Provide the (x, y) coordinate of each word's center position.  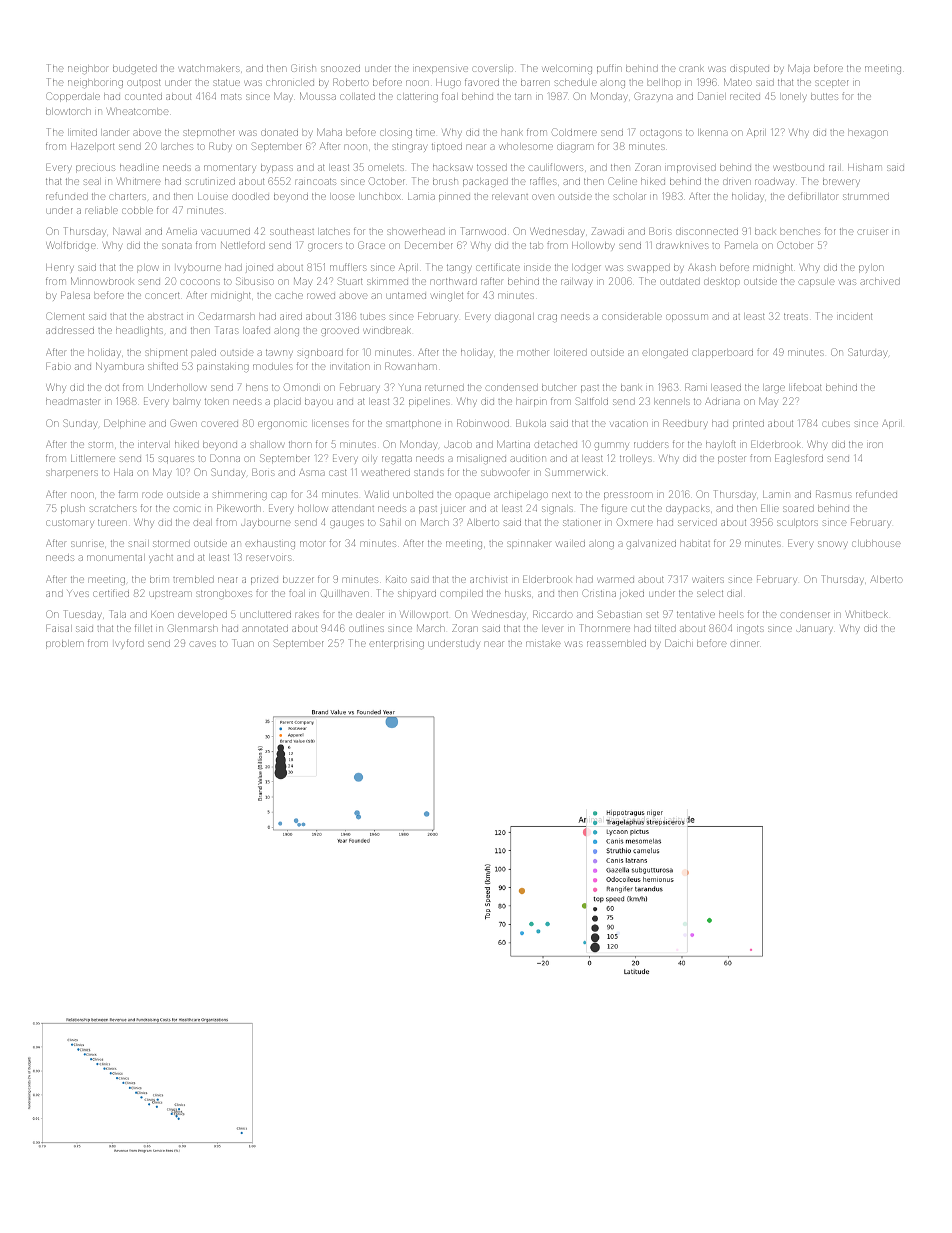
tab (536, 245)
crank (692, 69)
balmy (187, 403)
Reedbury (685, 423)
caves (203, 644)
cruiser (873, 232)
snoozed (340, 69)
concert (162, 295)
